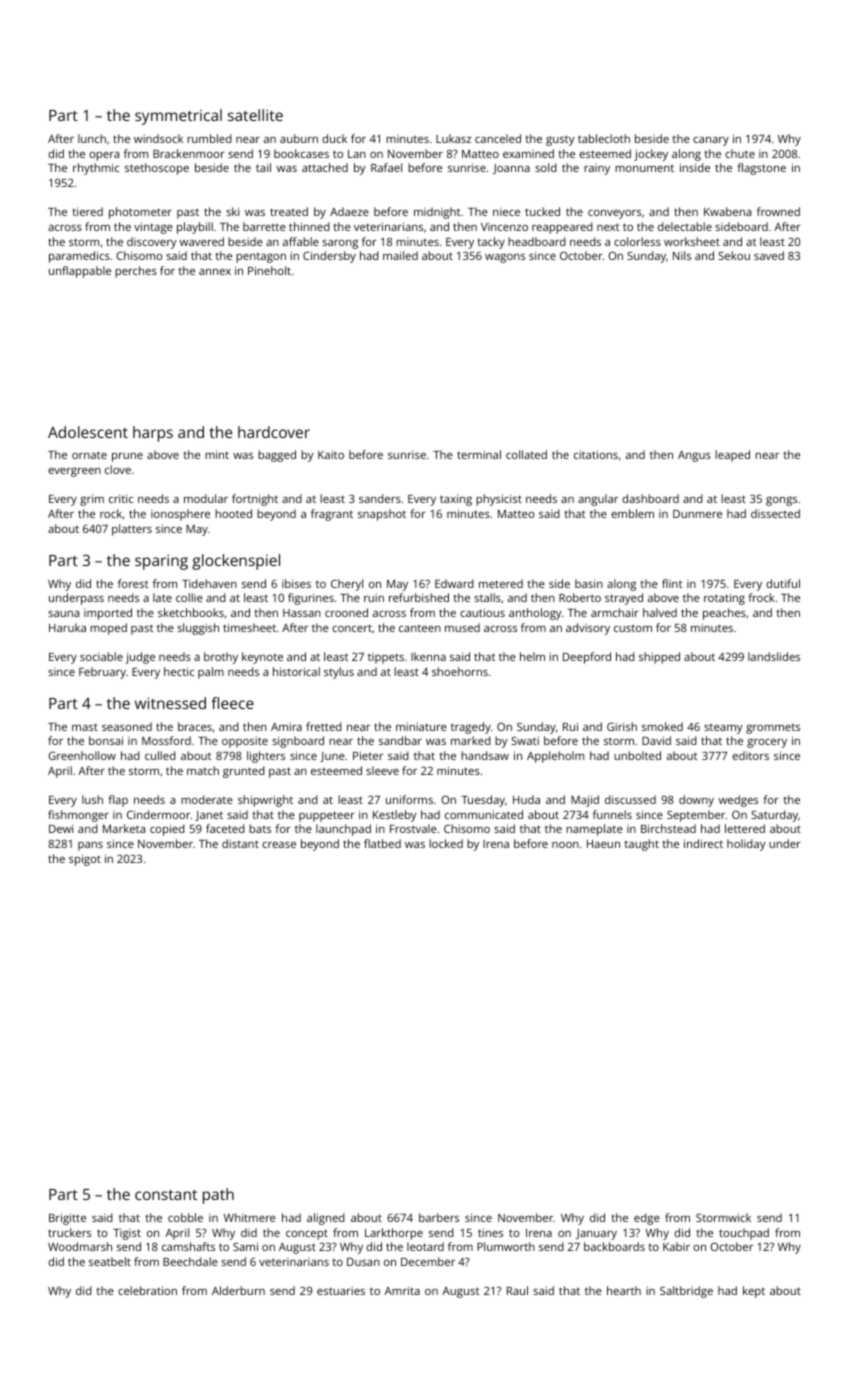 The width and height of the screenshot is (849, 1400). What do you see at coordinates (778, 211) in the screenshot?
I see `frowned` at bounding box center [778, 211].
